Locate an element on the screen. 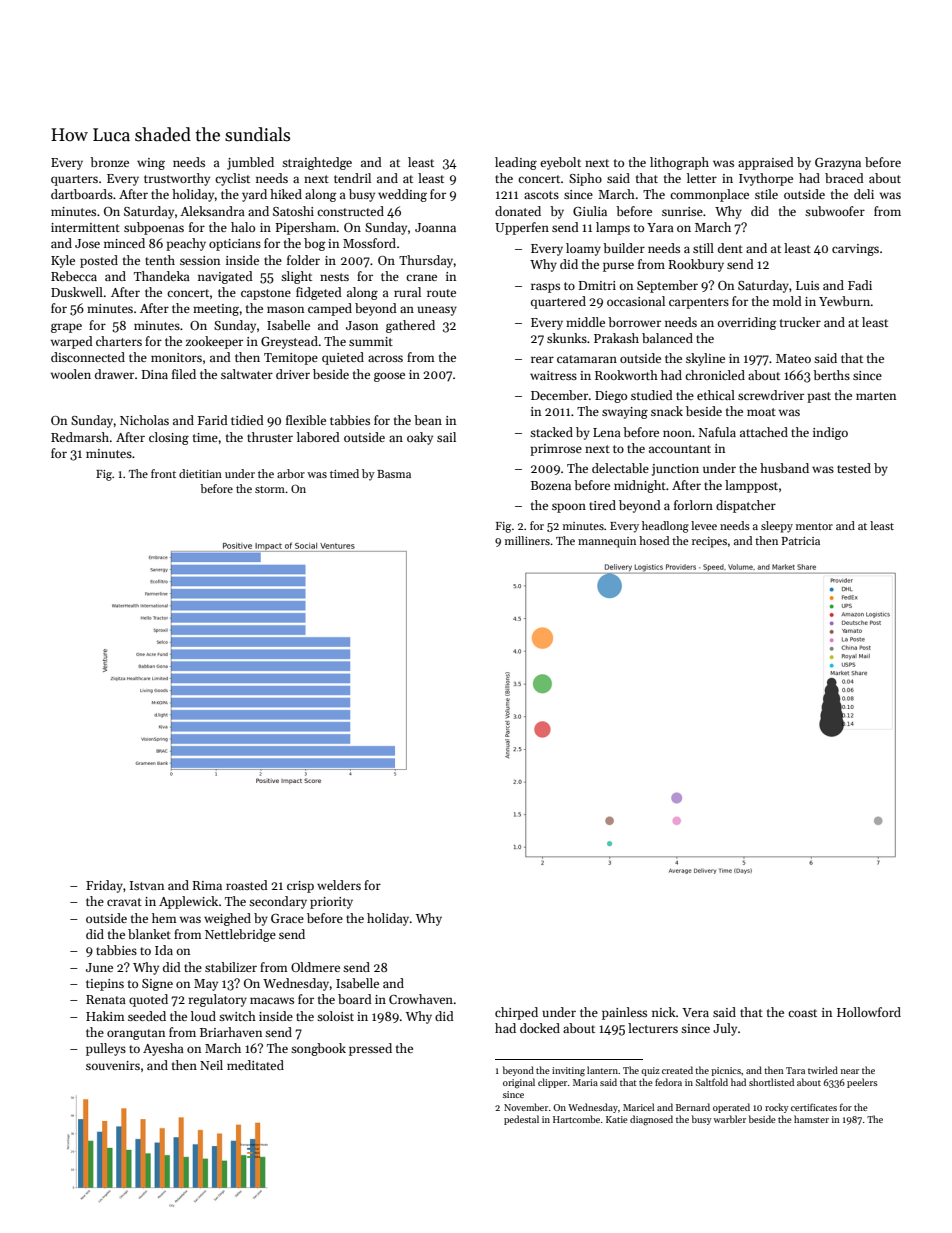 The width and height of the screenshot is (952, 1233). Patricia is located at coordinates (801, 541).
